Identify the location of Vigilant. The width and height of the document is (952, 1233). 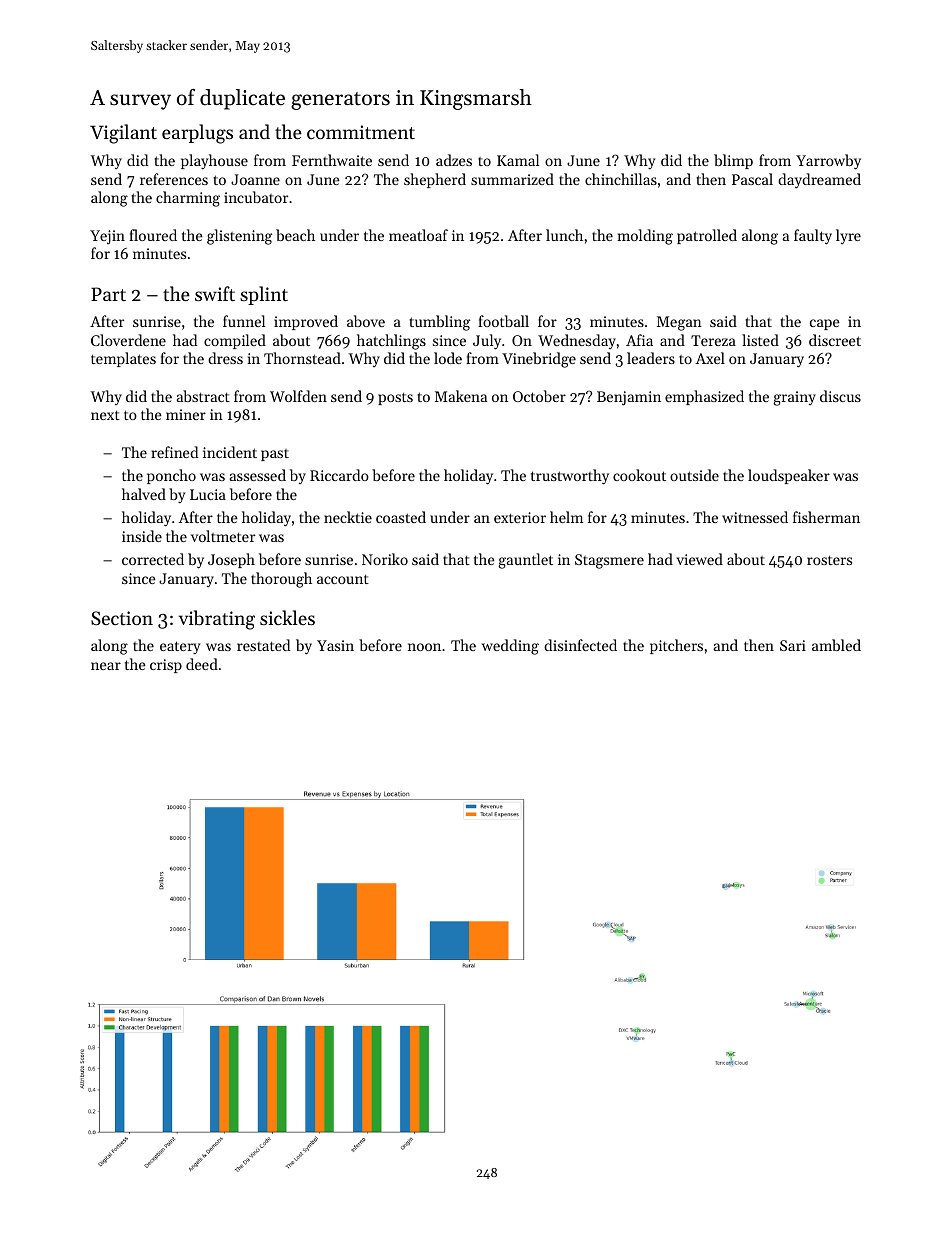
(123, 134).
